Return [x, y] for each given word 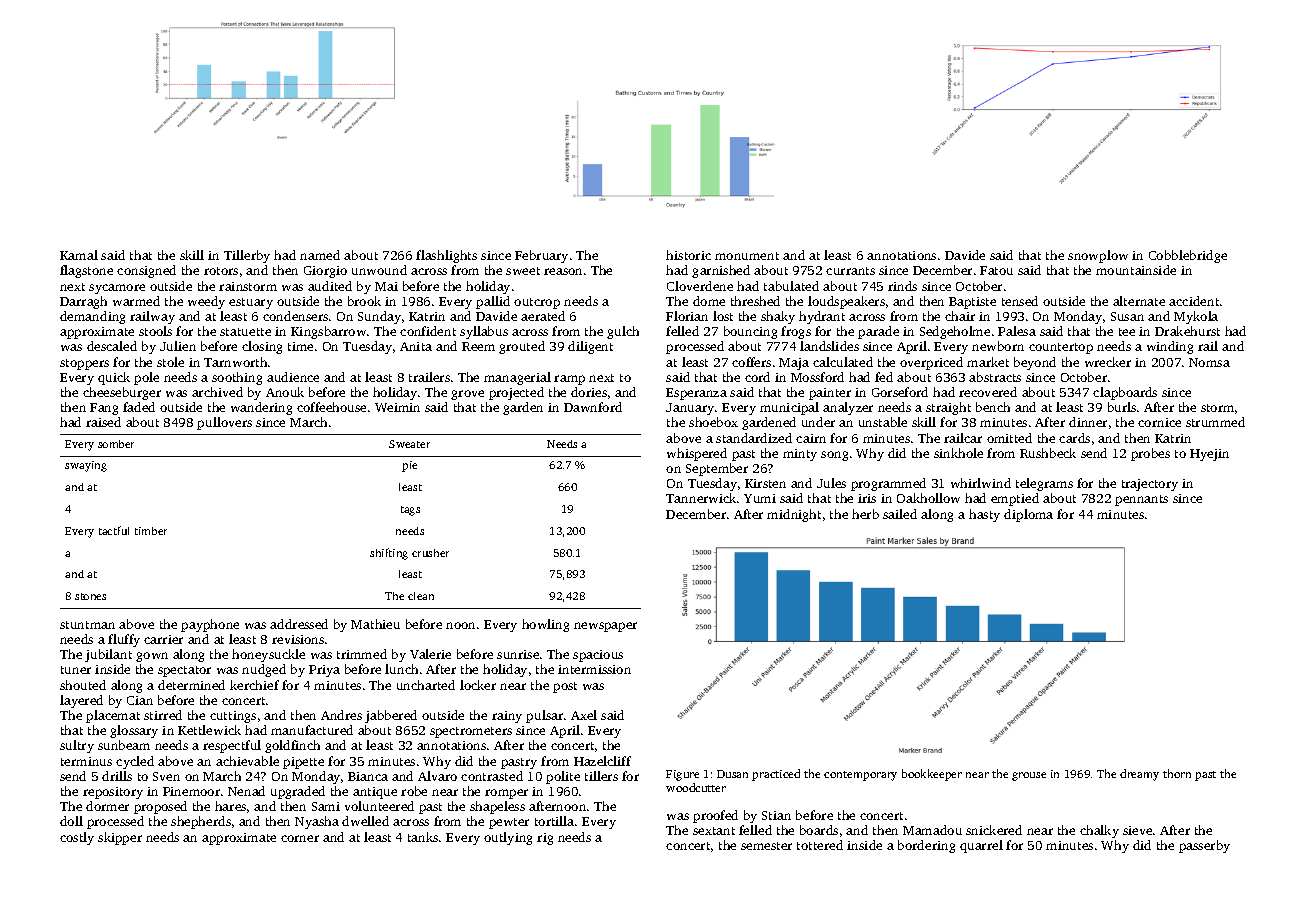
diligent [590, 347]
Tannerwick [701, 498]
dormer [107, 806]
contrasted [492, 776]
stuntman [87, 625]
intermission [594, 669]
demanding [92, 317]
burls [1122, 407]
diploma [1028, 515]
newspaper [605, 627]
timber [151, 531]
